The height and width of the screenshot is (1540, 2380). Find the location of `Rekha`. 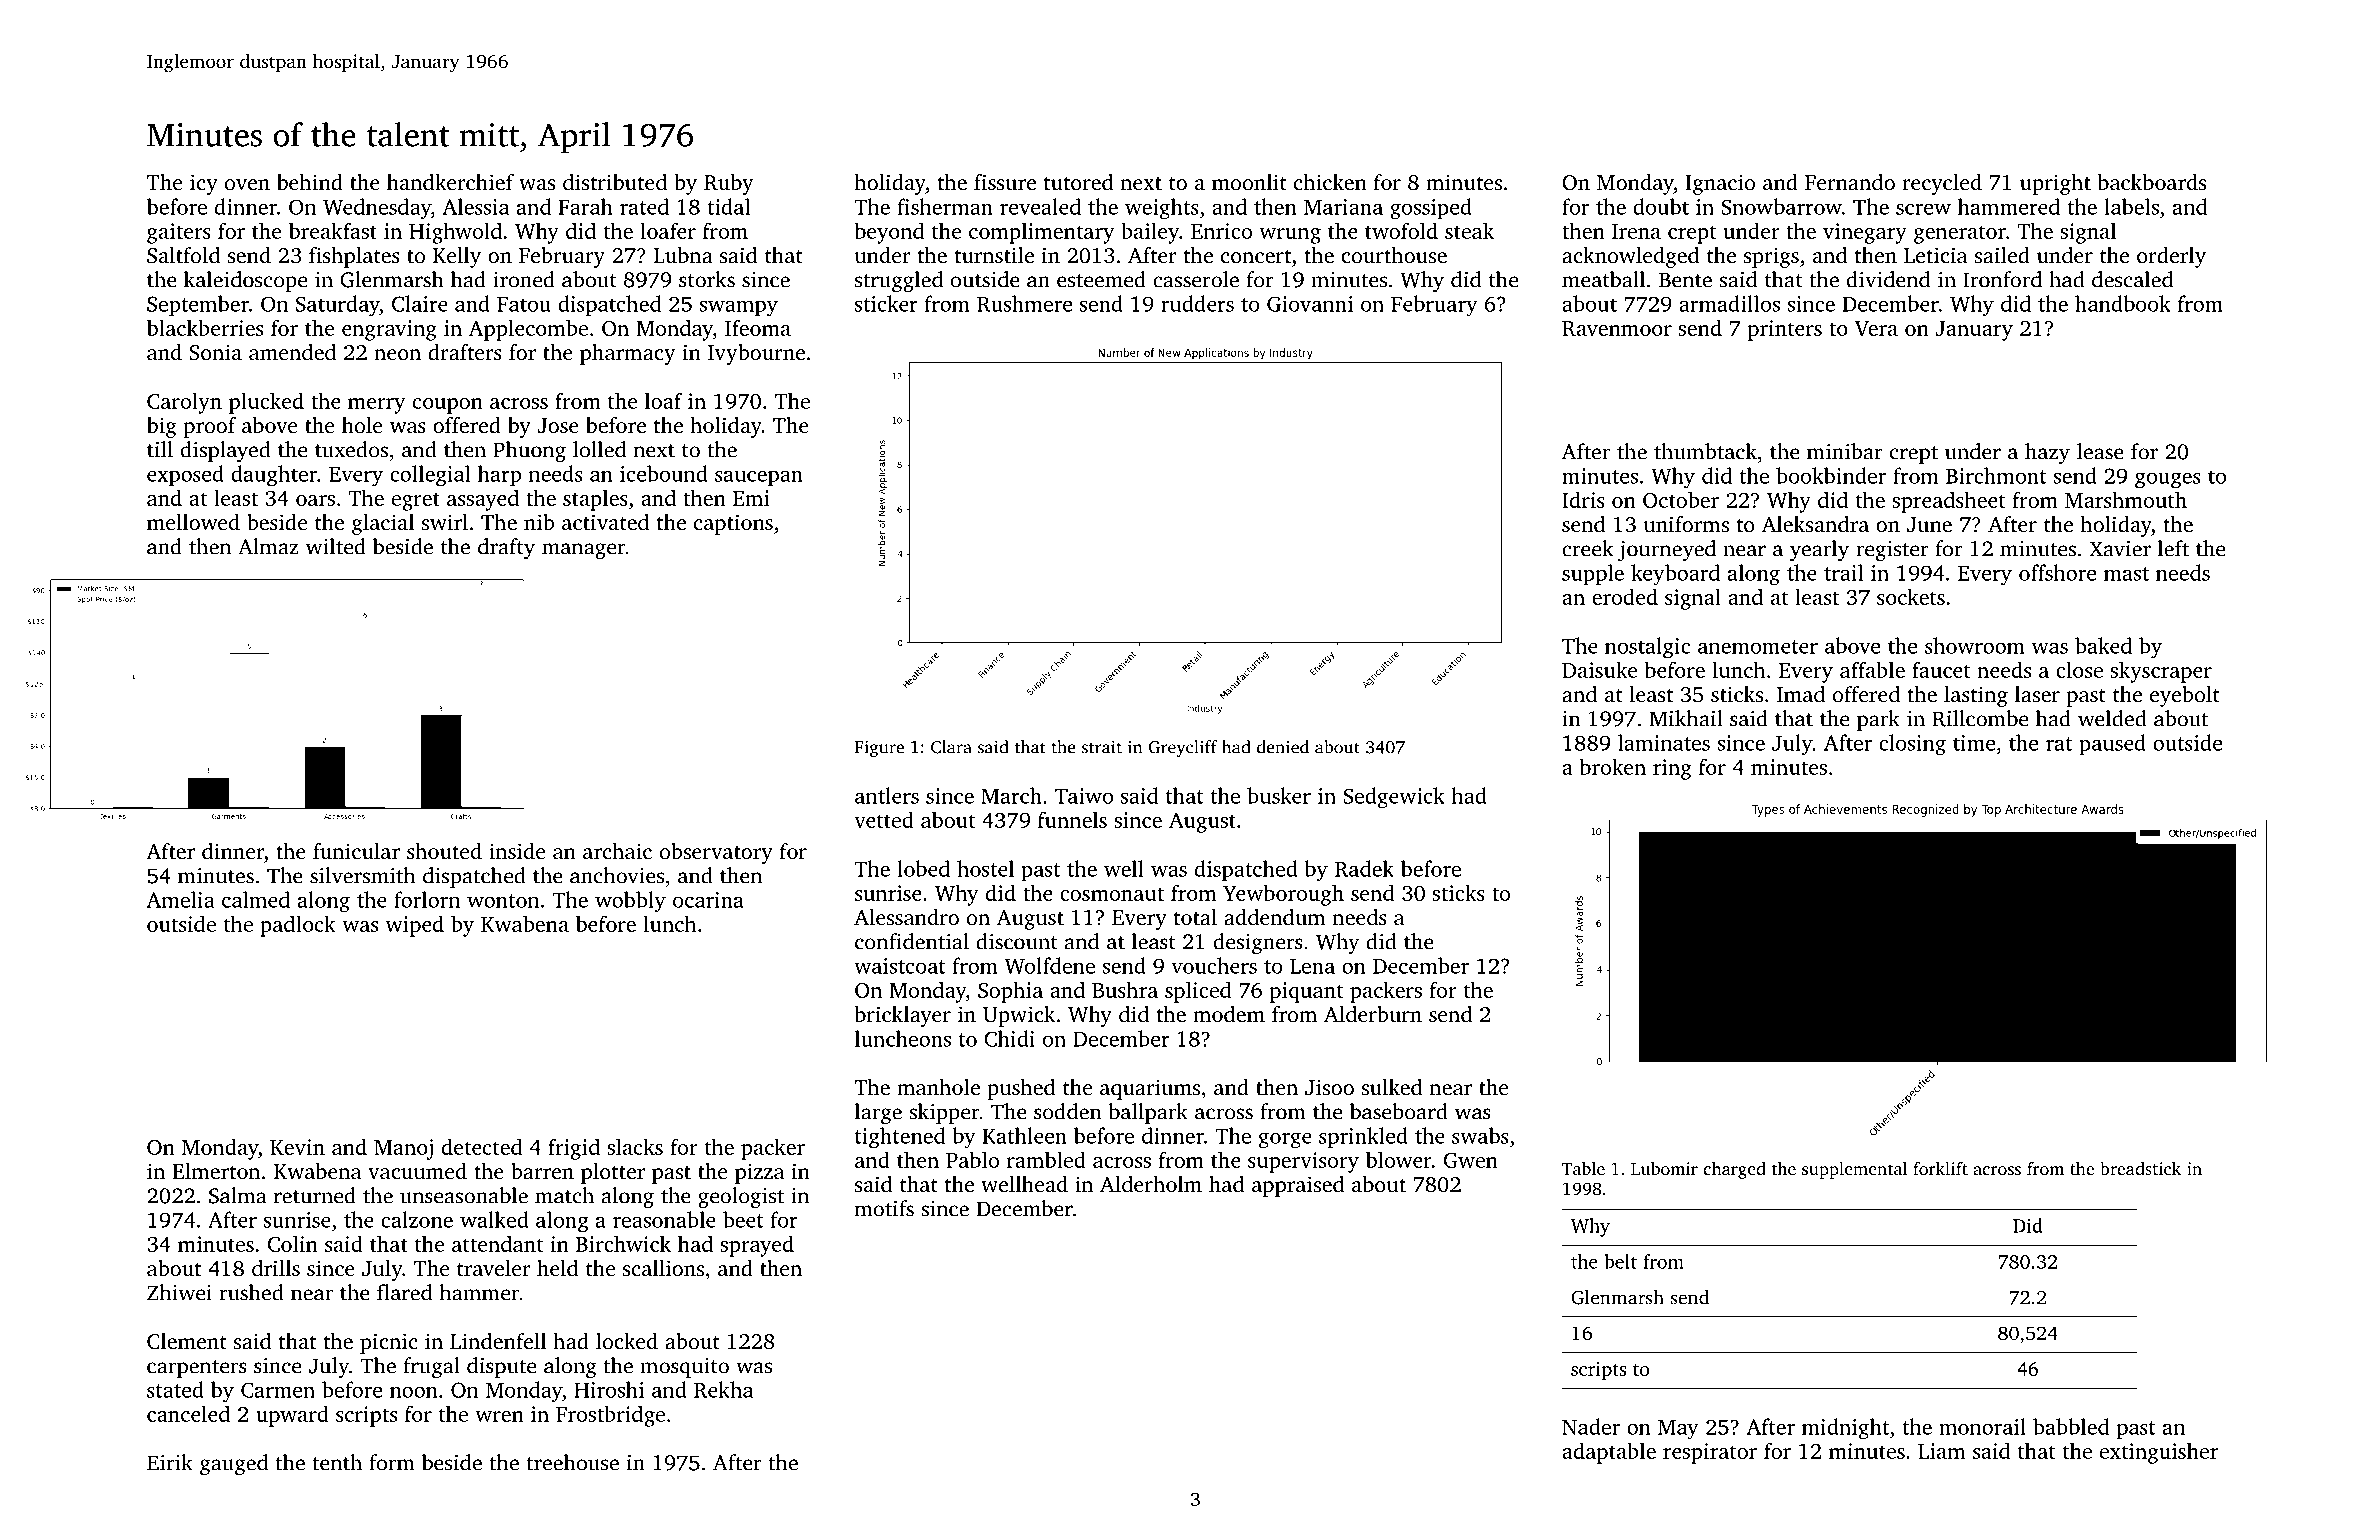

Rekha is located at coordinates (723, 1389).
